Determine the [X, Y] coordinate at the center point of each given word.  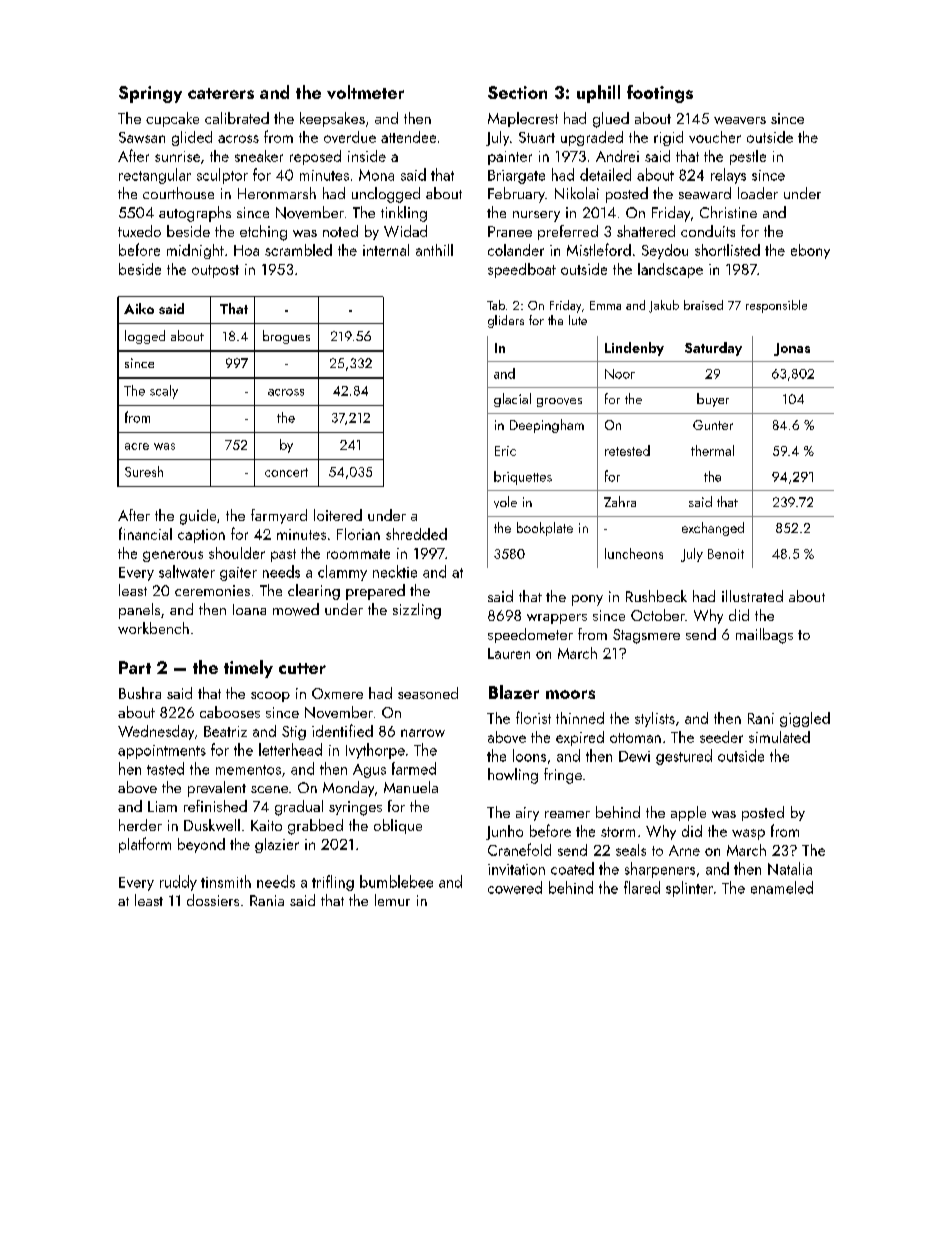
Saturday [713, 349]
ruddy [178, 883]
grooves [559, 402]
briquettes [523, 478]
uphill [598, 94]
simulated [779, 737]
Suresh [144, 471]
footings [660, 94]
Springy [150, 94]
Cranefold [519, 849]
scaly [164, 392]
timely [248, 669]
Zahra [620, 501]
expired [580, 738]
